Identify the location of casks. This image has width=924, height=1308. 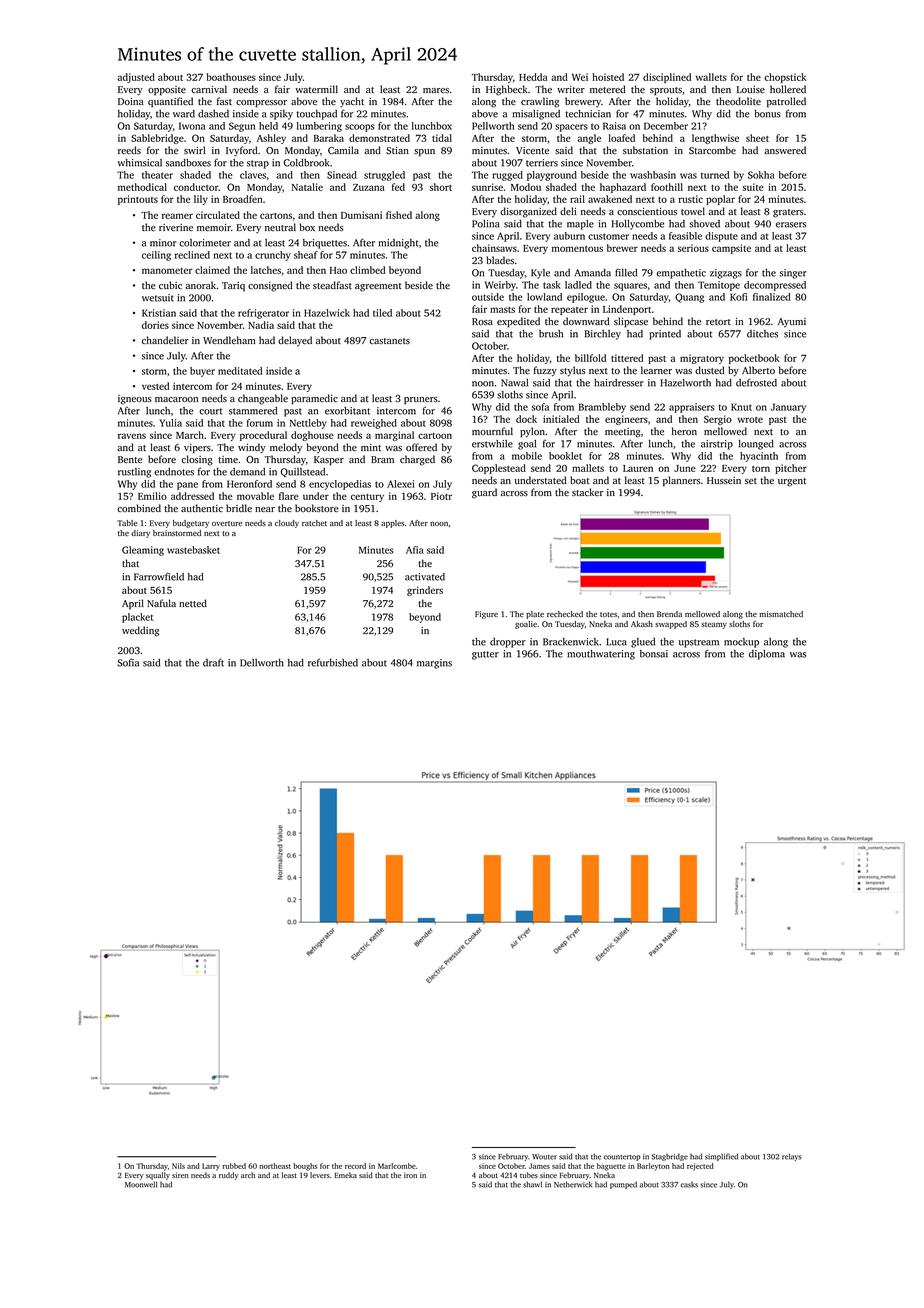
(689, 1184).
